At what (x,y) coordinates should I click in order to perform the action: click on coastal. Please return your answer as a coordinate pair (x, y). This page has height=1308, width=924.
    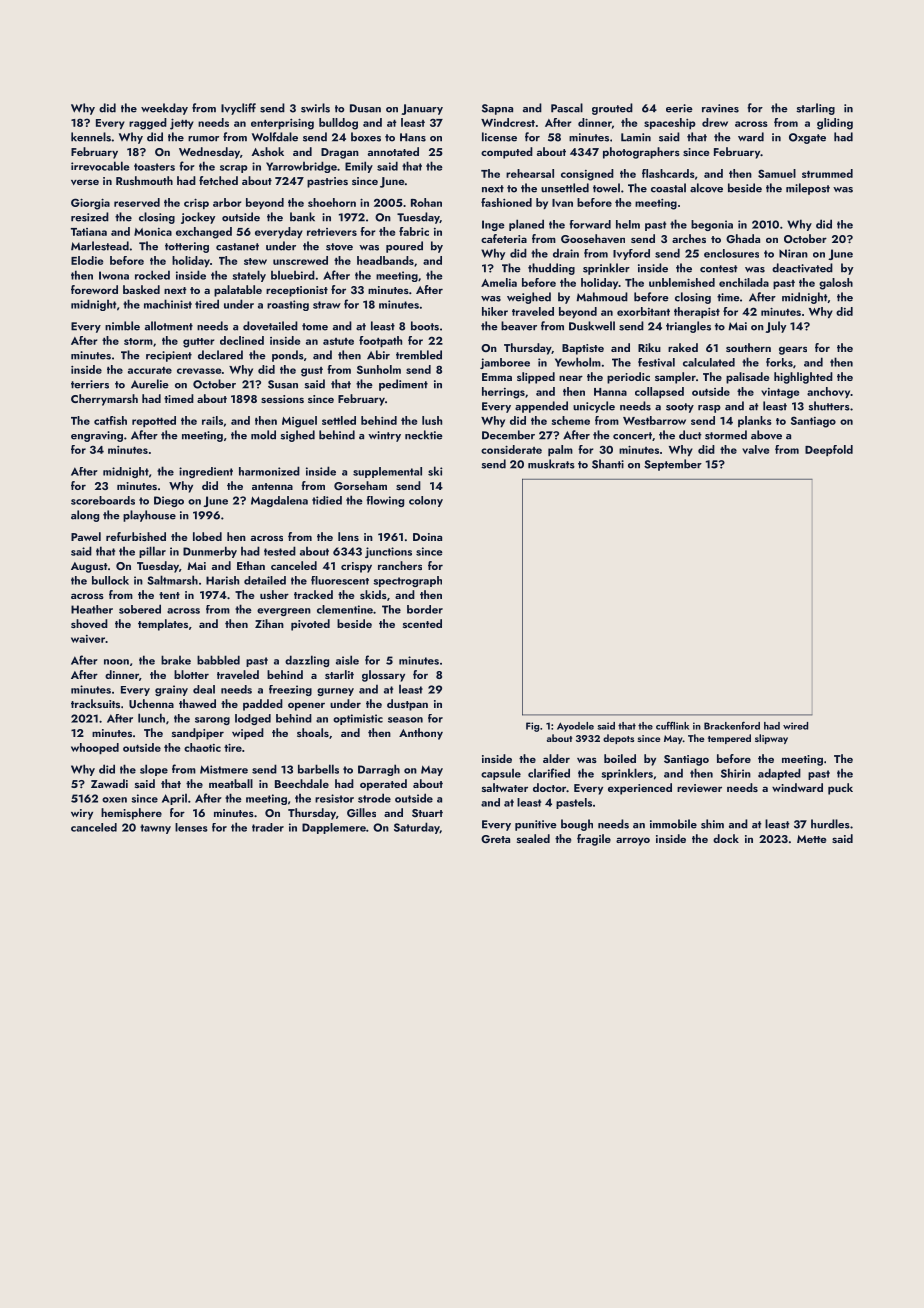
    Looking at the image, I should click on (668, 188).
